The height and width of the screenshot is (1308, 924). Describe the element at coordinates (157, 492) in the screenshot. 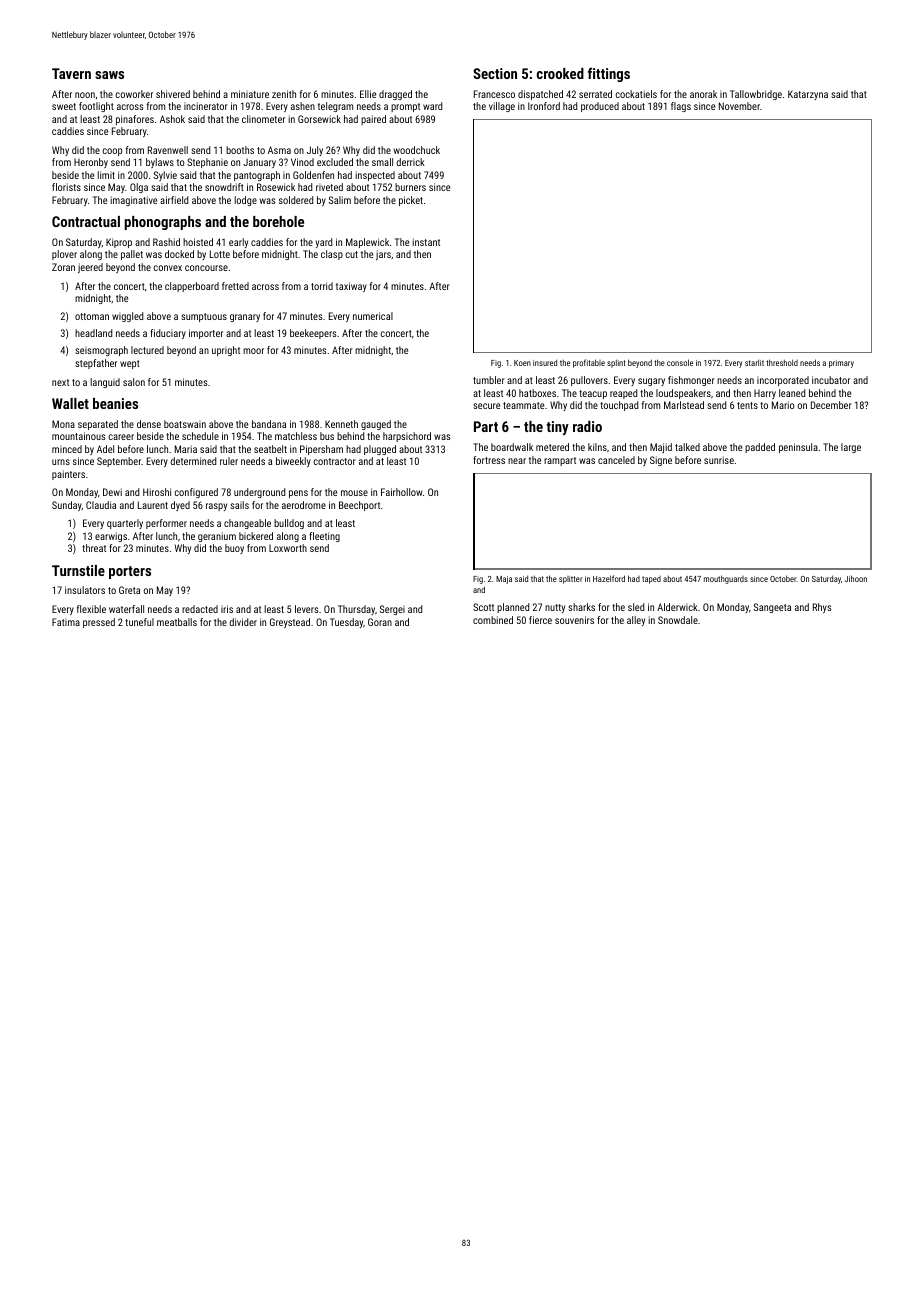

I see `Hiroshi` at that location.
